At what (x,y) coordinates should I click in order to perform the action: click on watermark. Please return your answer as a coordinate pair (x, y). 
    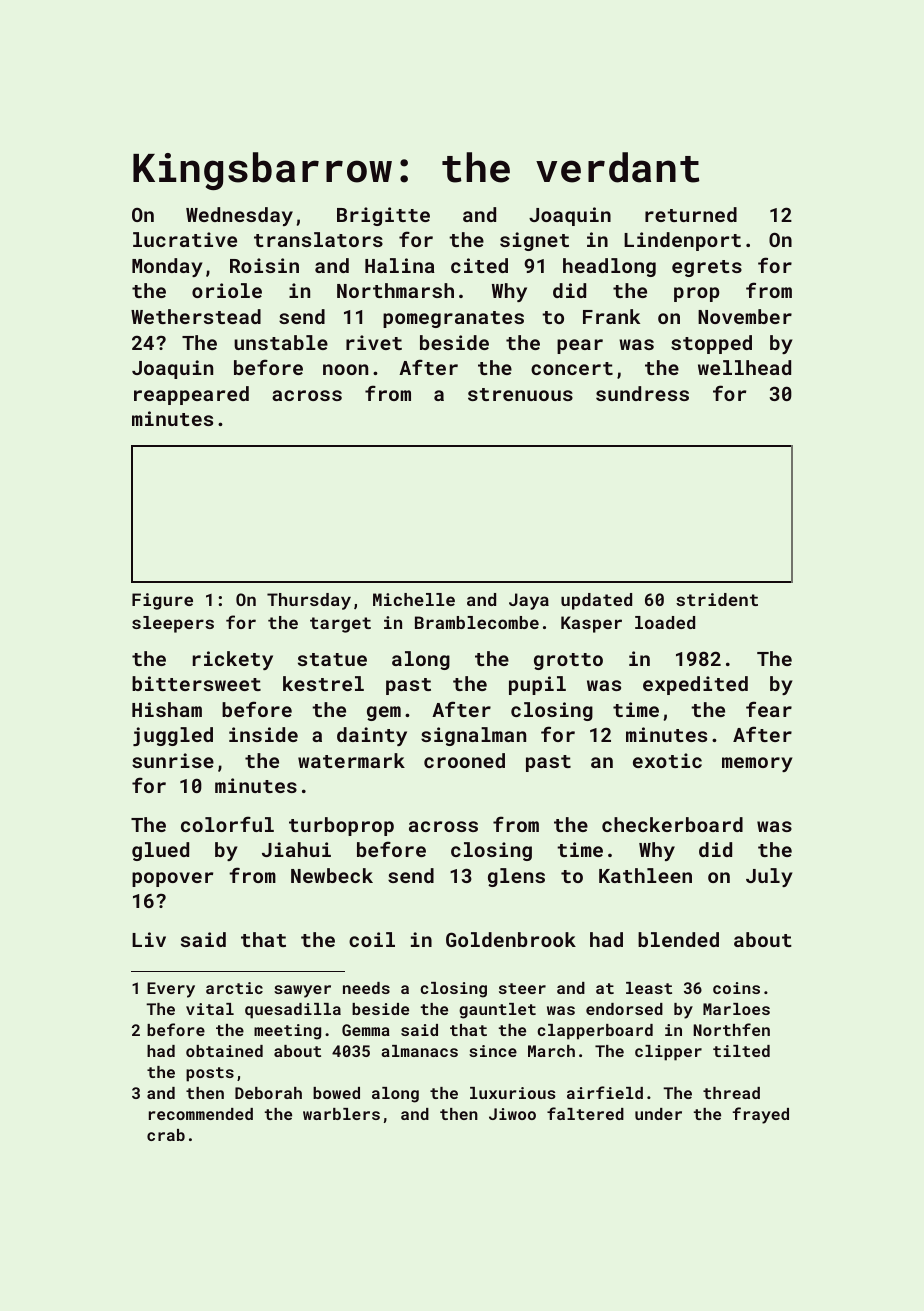
    Looking at the image, I should click on (351, 760).
